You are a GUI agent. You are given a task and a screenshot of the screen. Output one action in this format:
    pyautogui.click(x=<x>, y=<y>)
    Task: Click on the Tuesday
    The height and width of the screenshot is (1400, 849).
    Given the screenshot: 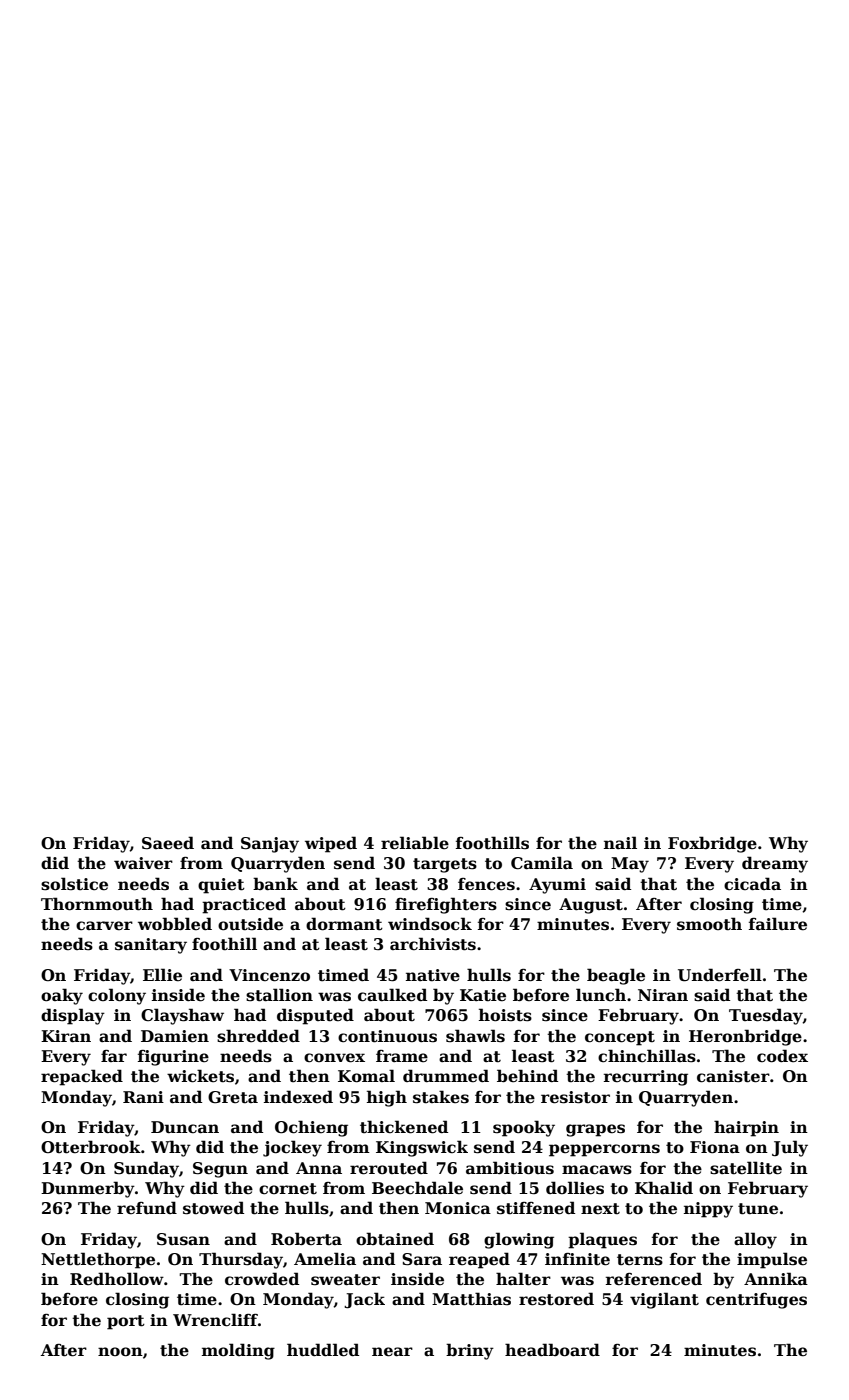 What is the action you would take?
    pyautogui.click(x=766, y=1016)
